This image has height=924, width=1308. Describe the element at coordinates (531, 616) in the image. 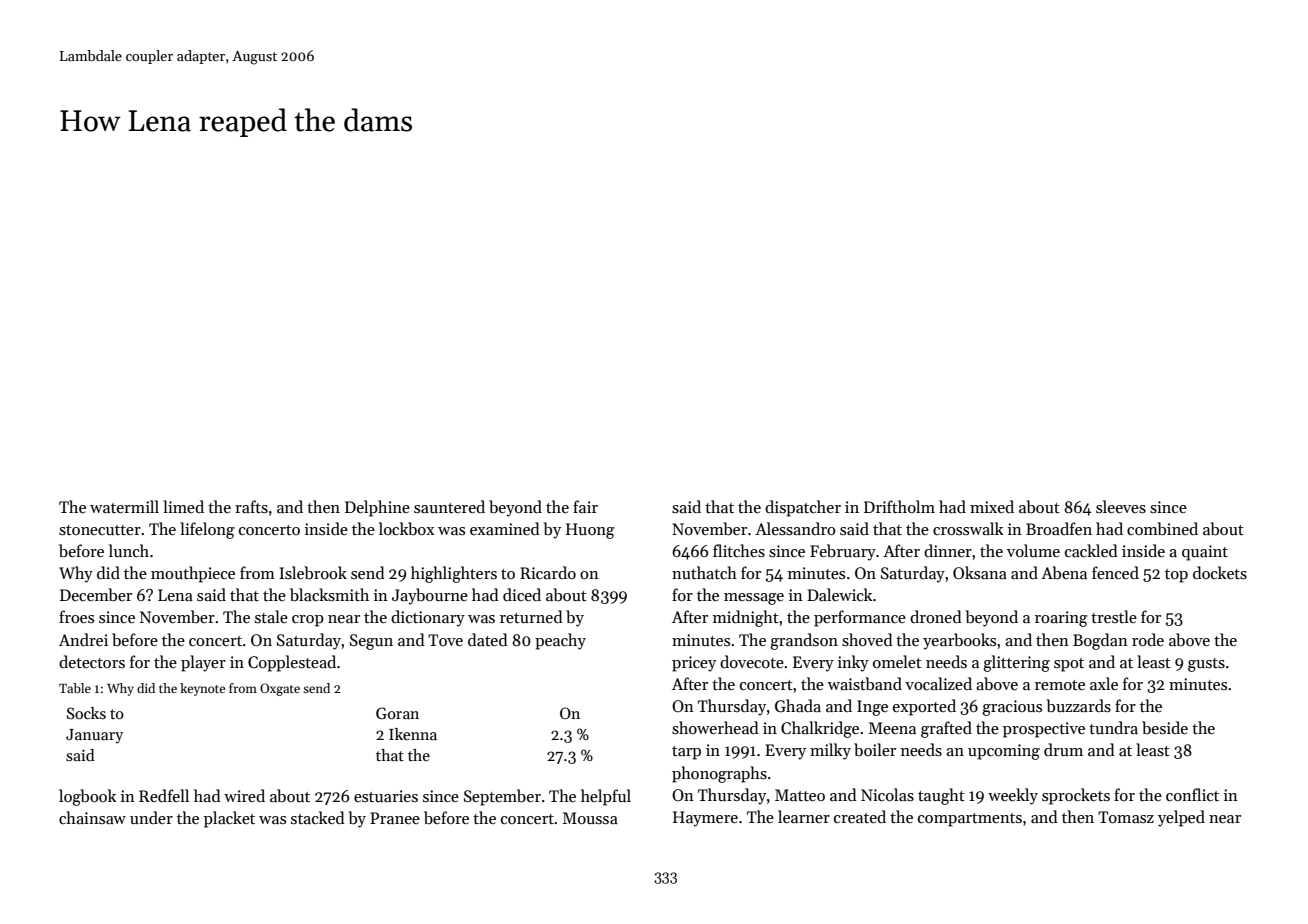

I see `returned` at that location.
